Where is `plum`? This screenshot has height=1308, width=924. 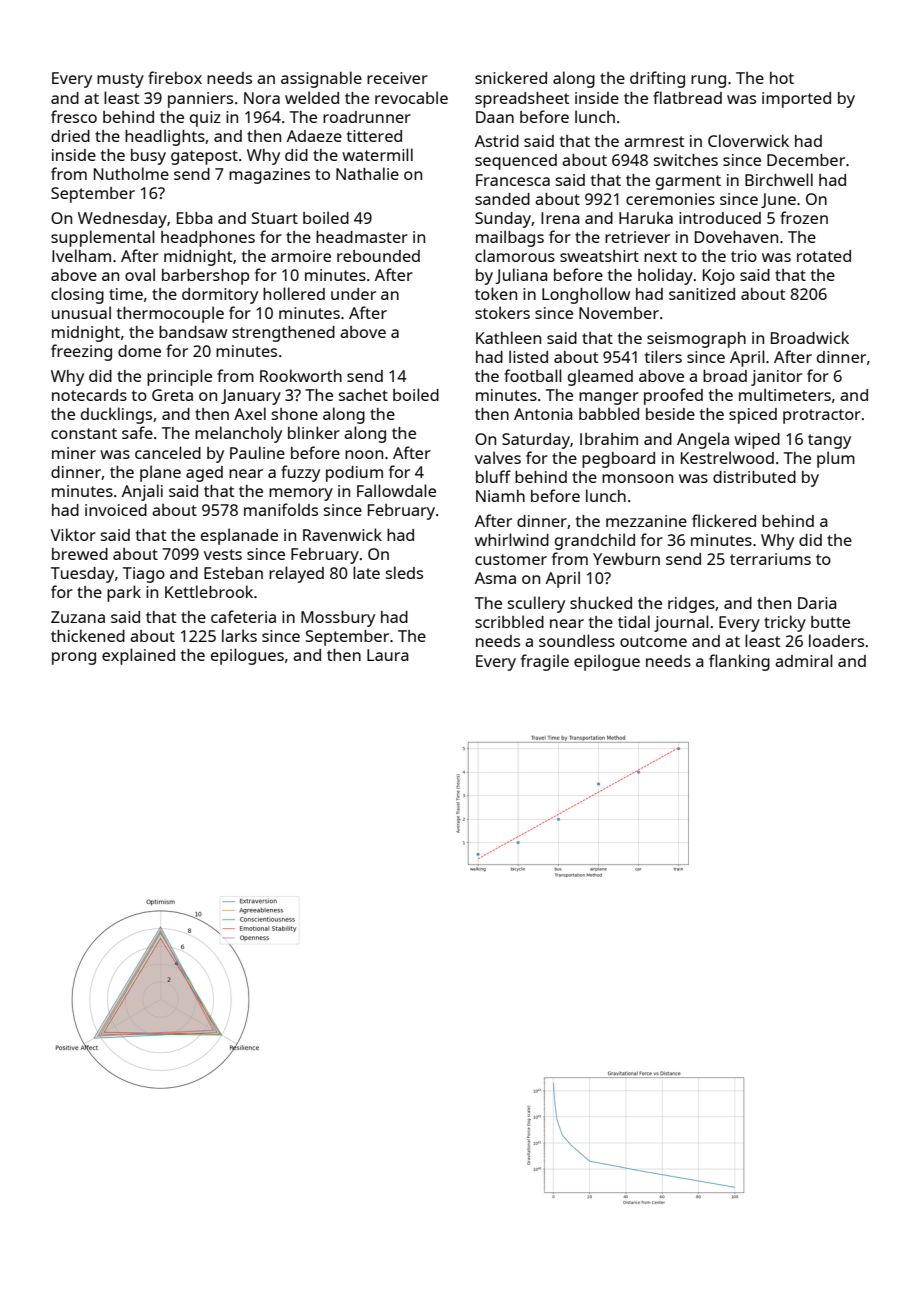 plum is located at coordinates (836, 459).
